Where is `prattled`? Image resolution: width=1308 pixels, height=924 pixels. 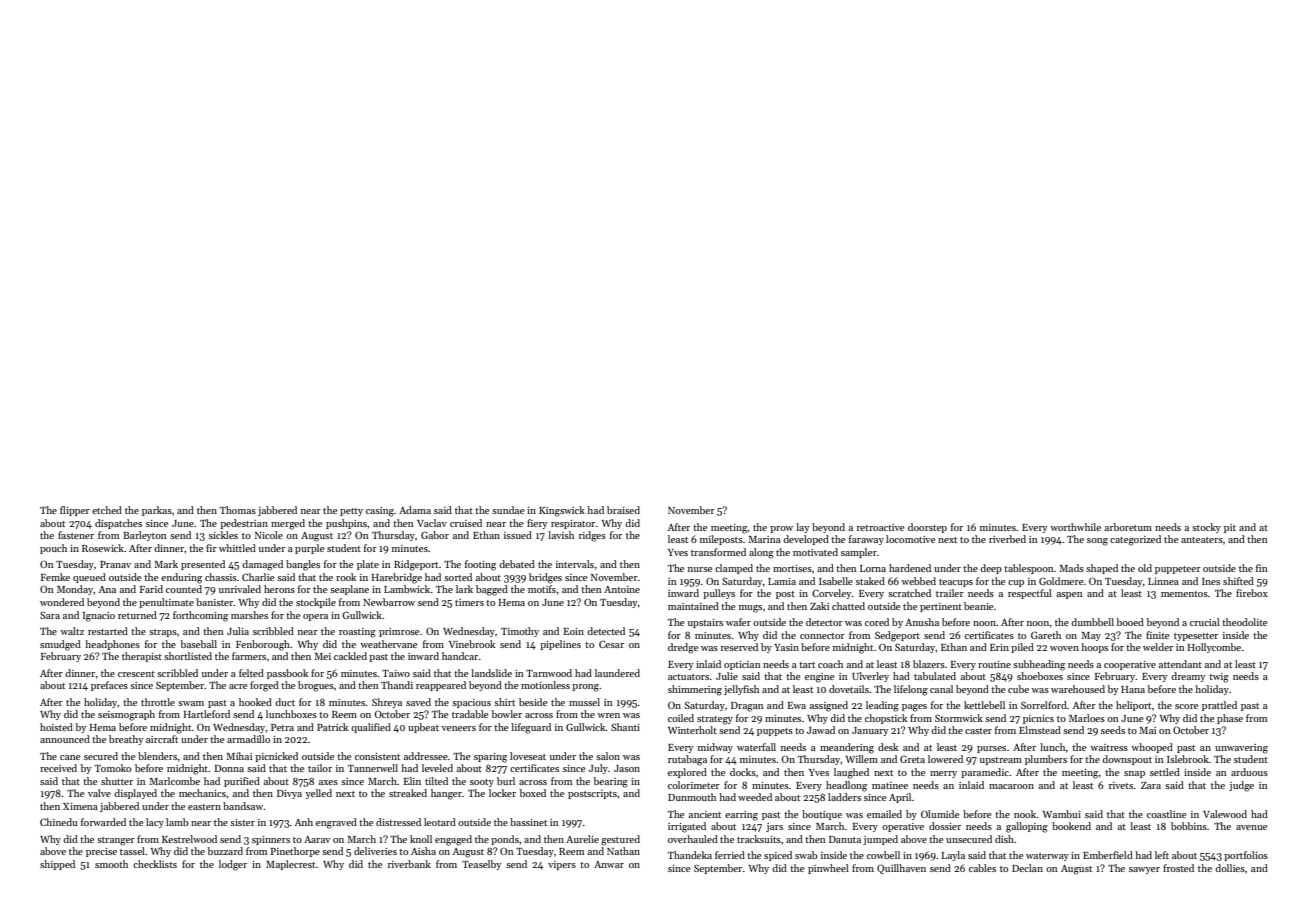
prattled is located at coordinates (1219, 706).
